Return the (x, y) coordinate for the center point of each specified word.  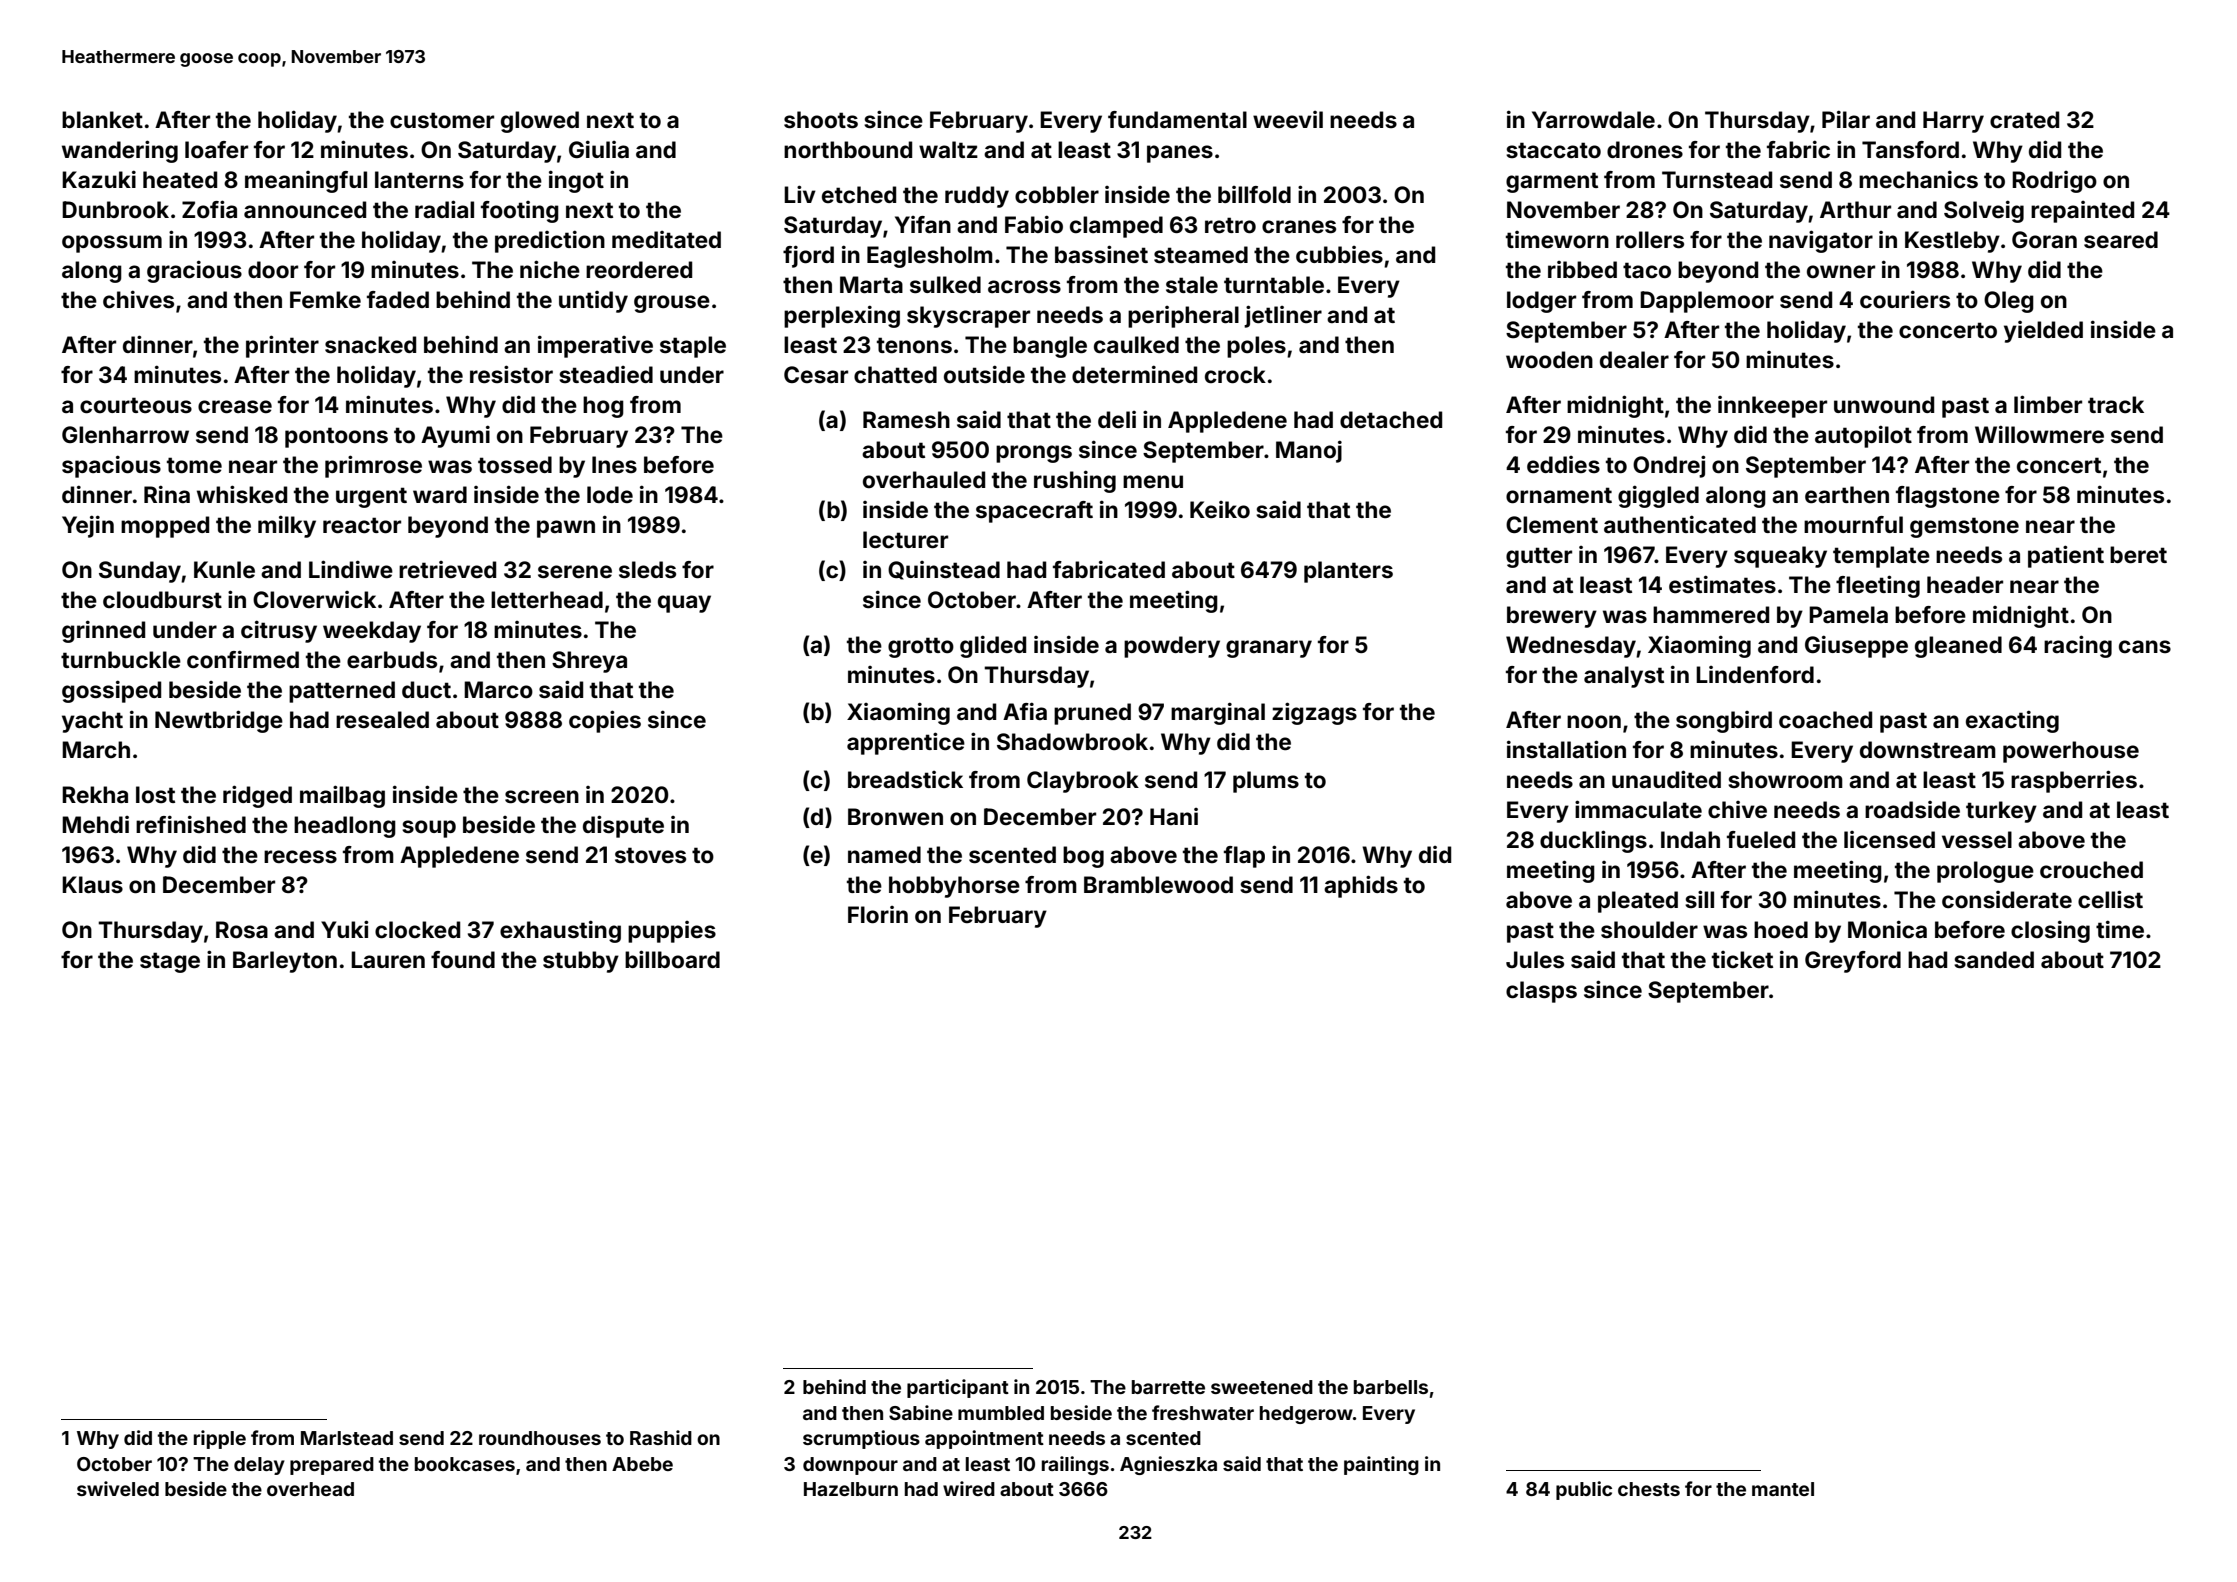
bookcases (465, 1464)
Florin (878, 915)
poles (1256, 347)
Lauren (388, 960)
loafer (216, 150)
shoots (821, 120)
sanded (1994, 960)
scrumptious (861, 1439)
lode (610, 495)
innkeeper (1772, 407)
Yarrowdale (1593, 120)
